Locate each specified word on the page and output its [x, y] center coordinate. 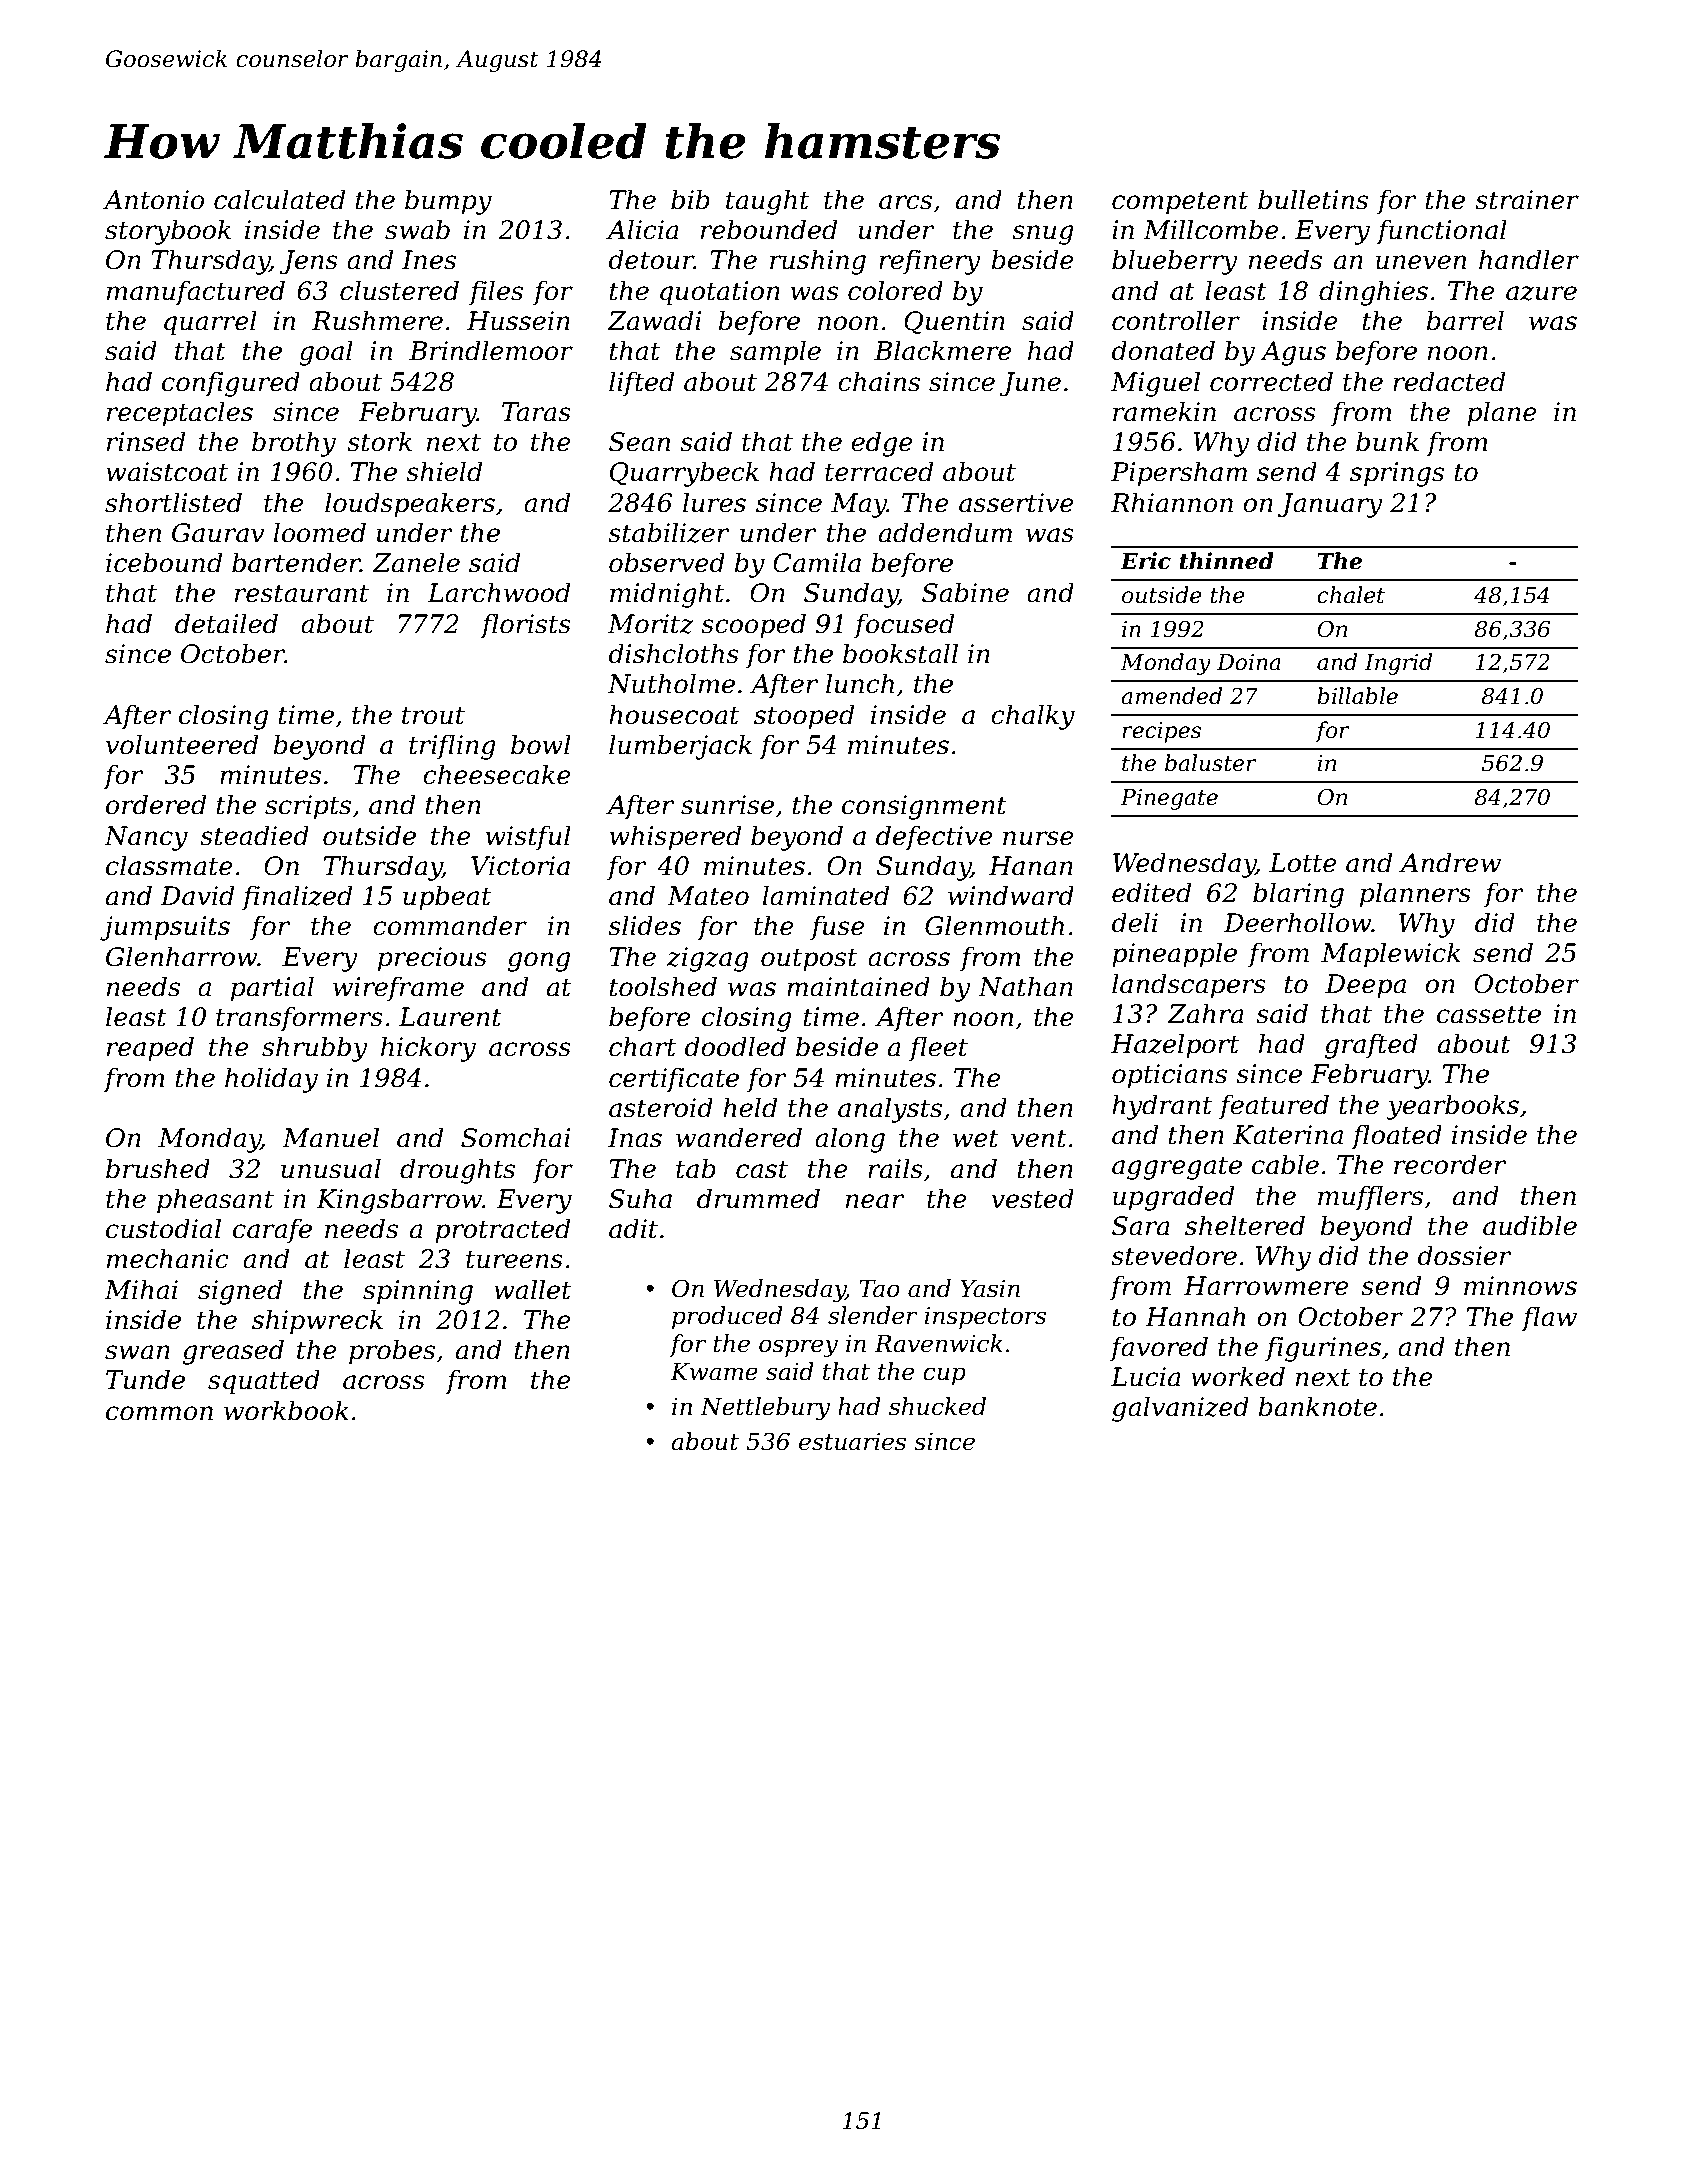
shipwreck [317, 1322]
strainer [1527, 200]
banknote [1318, 1406]
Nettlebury [765, 1408]
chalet [1351, 595]
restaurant [302, 593]
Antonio [154, 200]
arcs [905, 202]
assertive [1016, 503]
